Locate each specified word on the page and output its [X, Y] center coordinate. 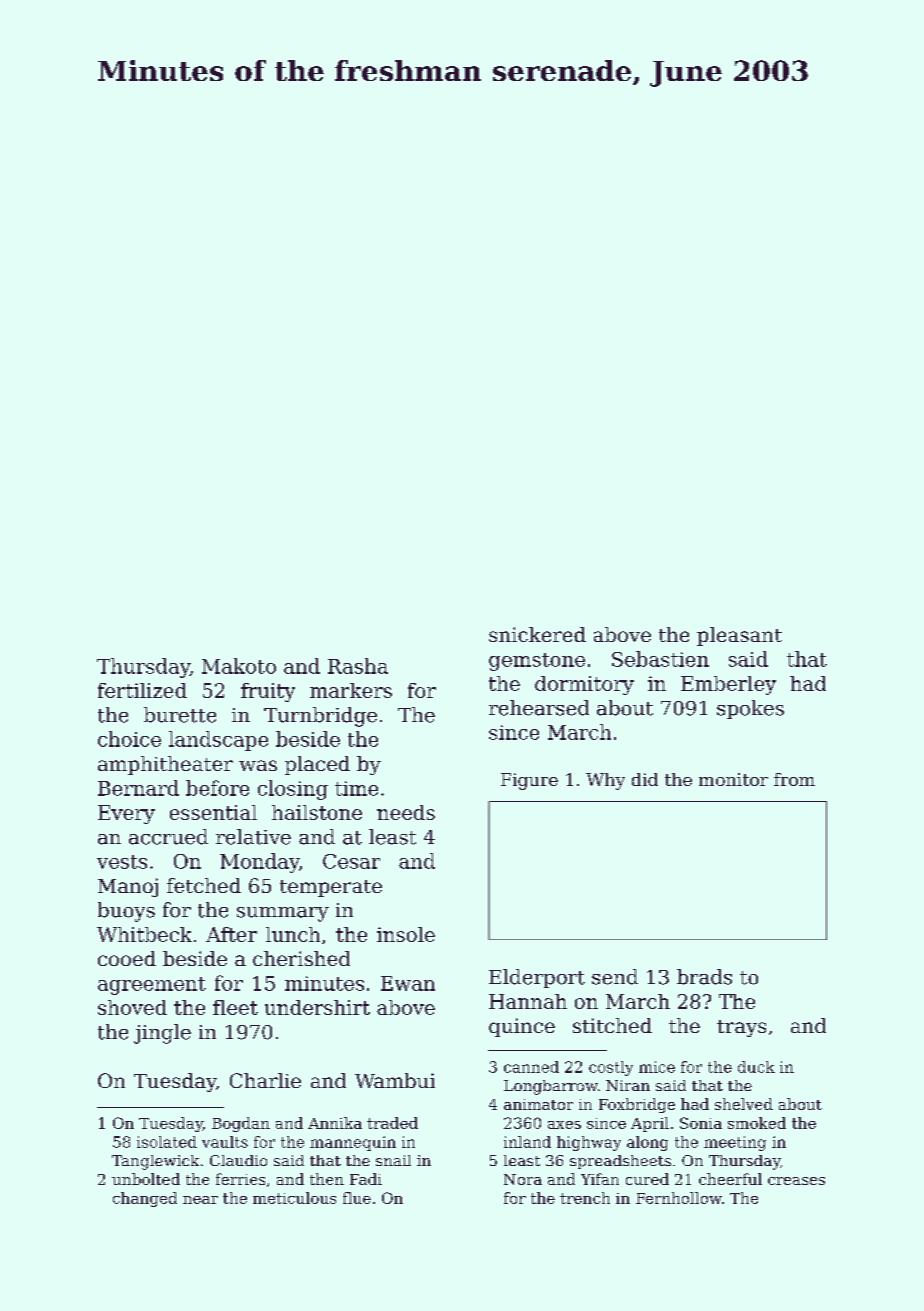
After [231, 934]
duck [756, 1067]
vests [122, 862]
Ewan [408, 983]
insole [406, 934]
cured [647, 1179]
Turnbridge [320, 717]
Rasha [358, 666]
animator [538, 1104]
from [794, 779]
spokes [750, 709]
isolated [167, 1142]
